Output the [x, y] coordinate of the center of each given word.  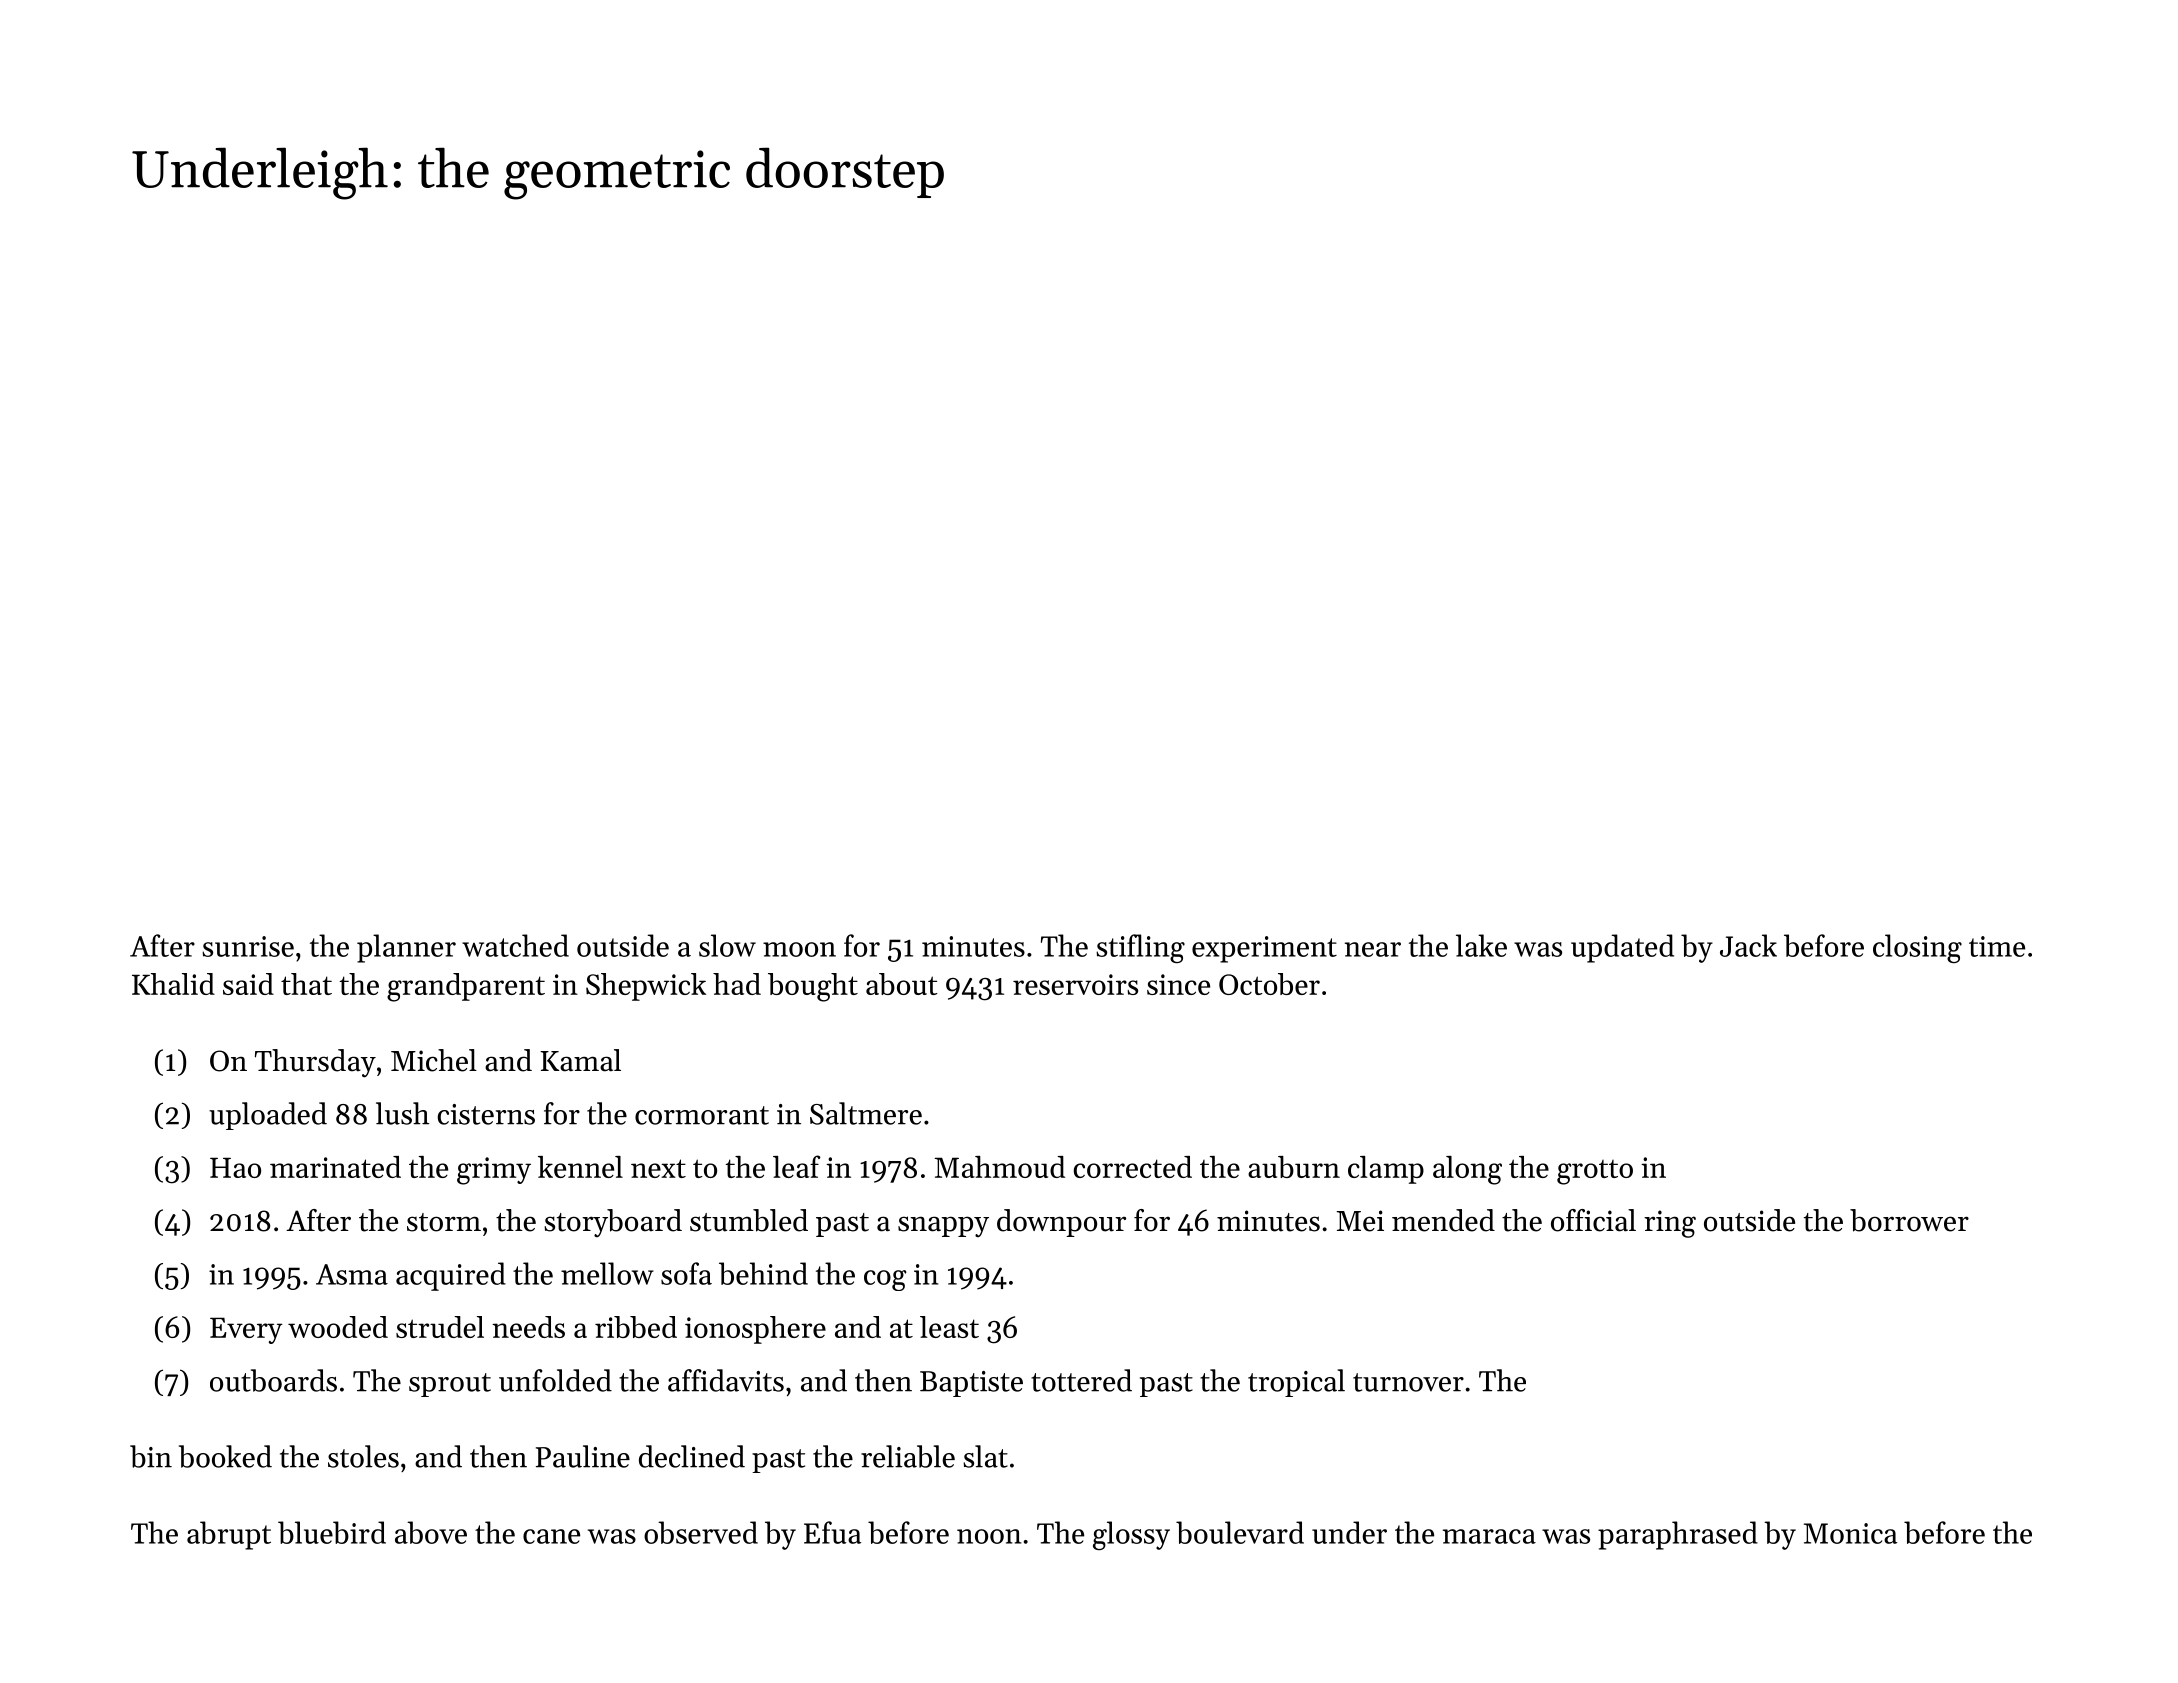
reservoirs [1075, 984]
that [306, 984]
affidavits [726, 1380]
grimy [494, 1171]
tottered [1081, 1380]
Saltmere [866, 1113]
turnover [1408, 1382]
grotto [1595, 1172]
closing [1917, 948]
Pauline [583, 1456]
